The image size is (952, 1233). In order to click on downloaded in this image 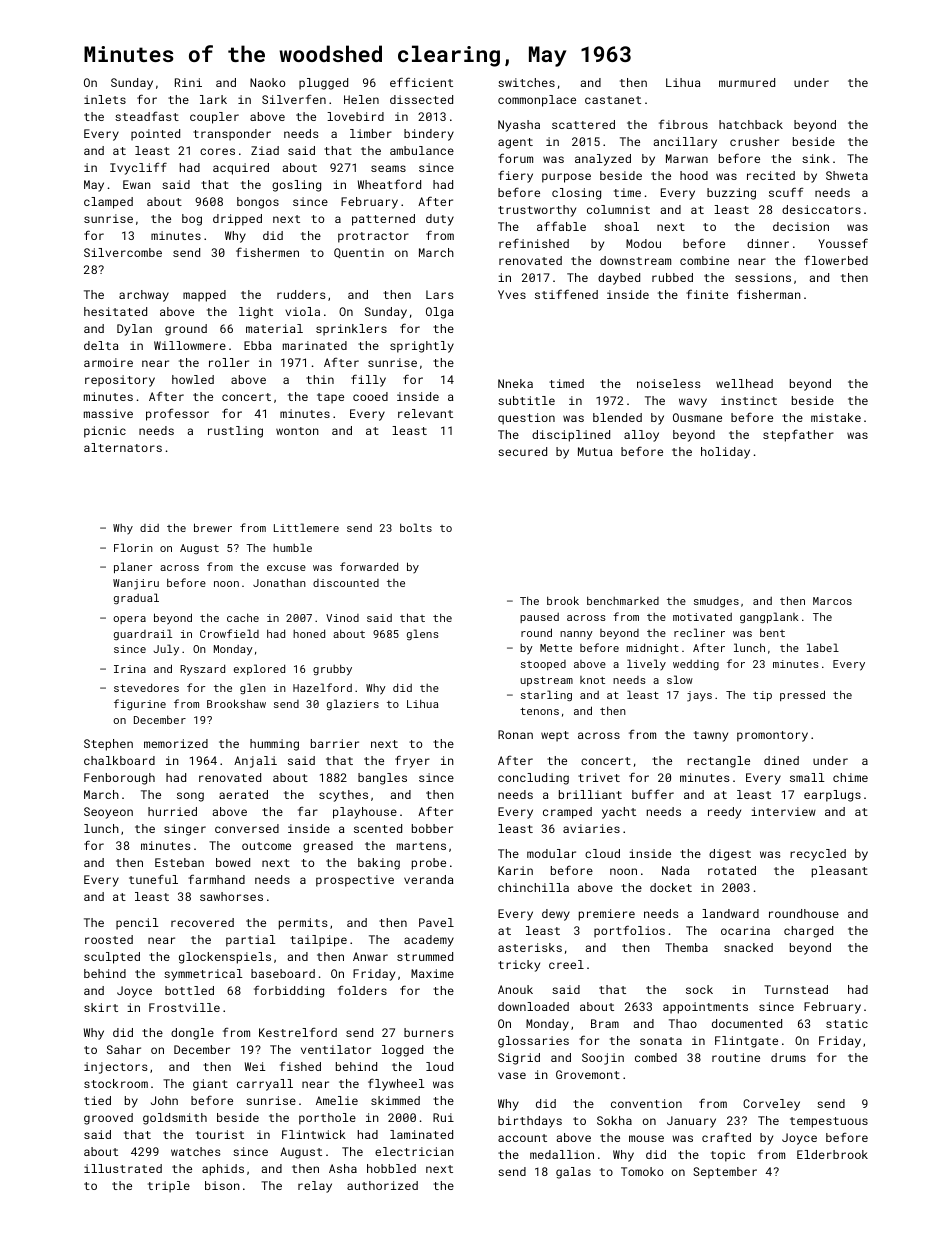, I will do `click(533, 1006)`.
